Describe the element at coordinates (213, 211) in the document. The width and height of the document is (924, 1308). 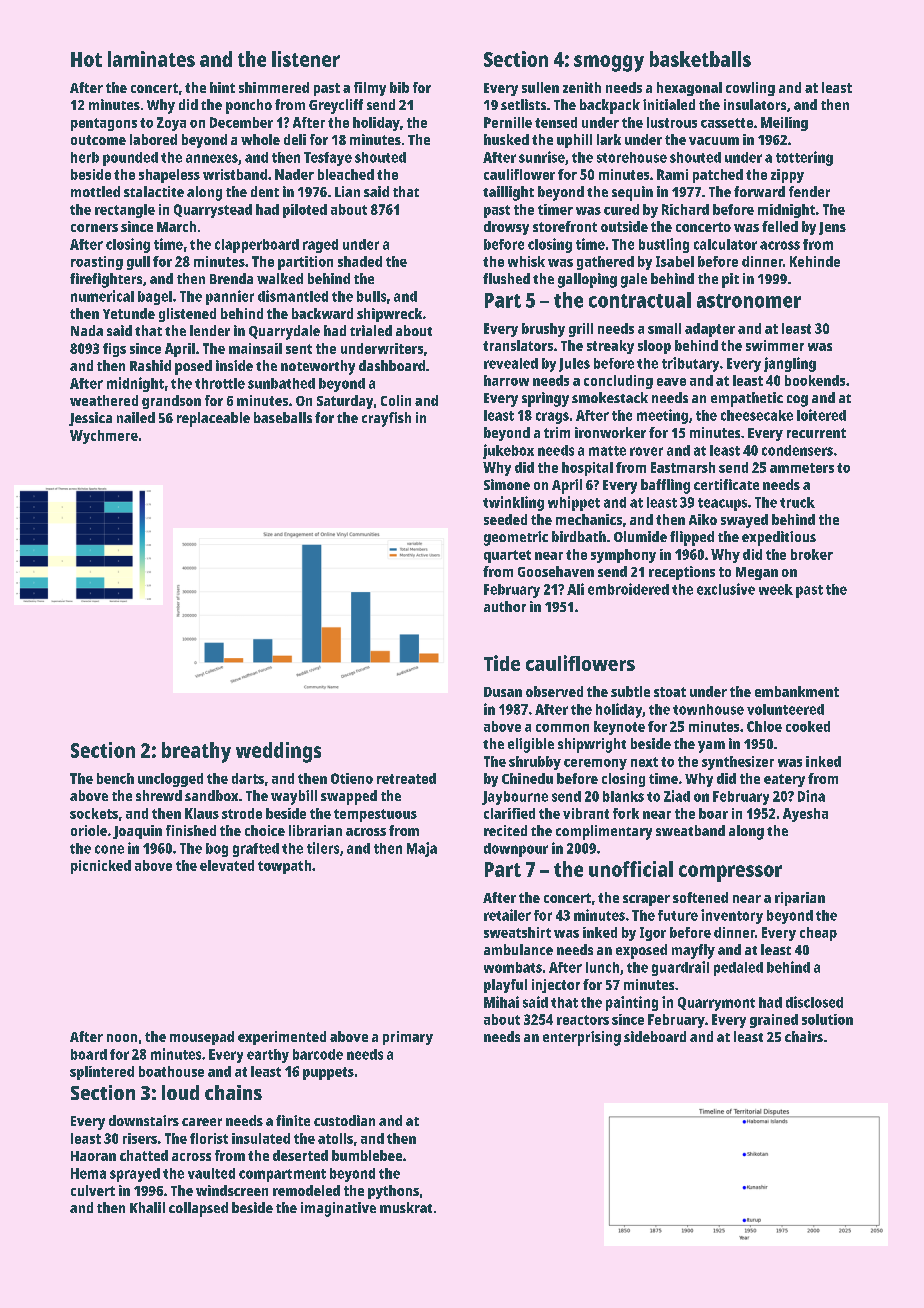
I see `Quarrystead` at that location.
